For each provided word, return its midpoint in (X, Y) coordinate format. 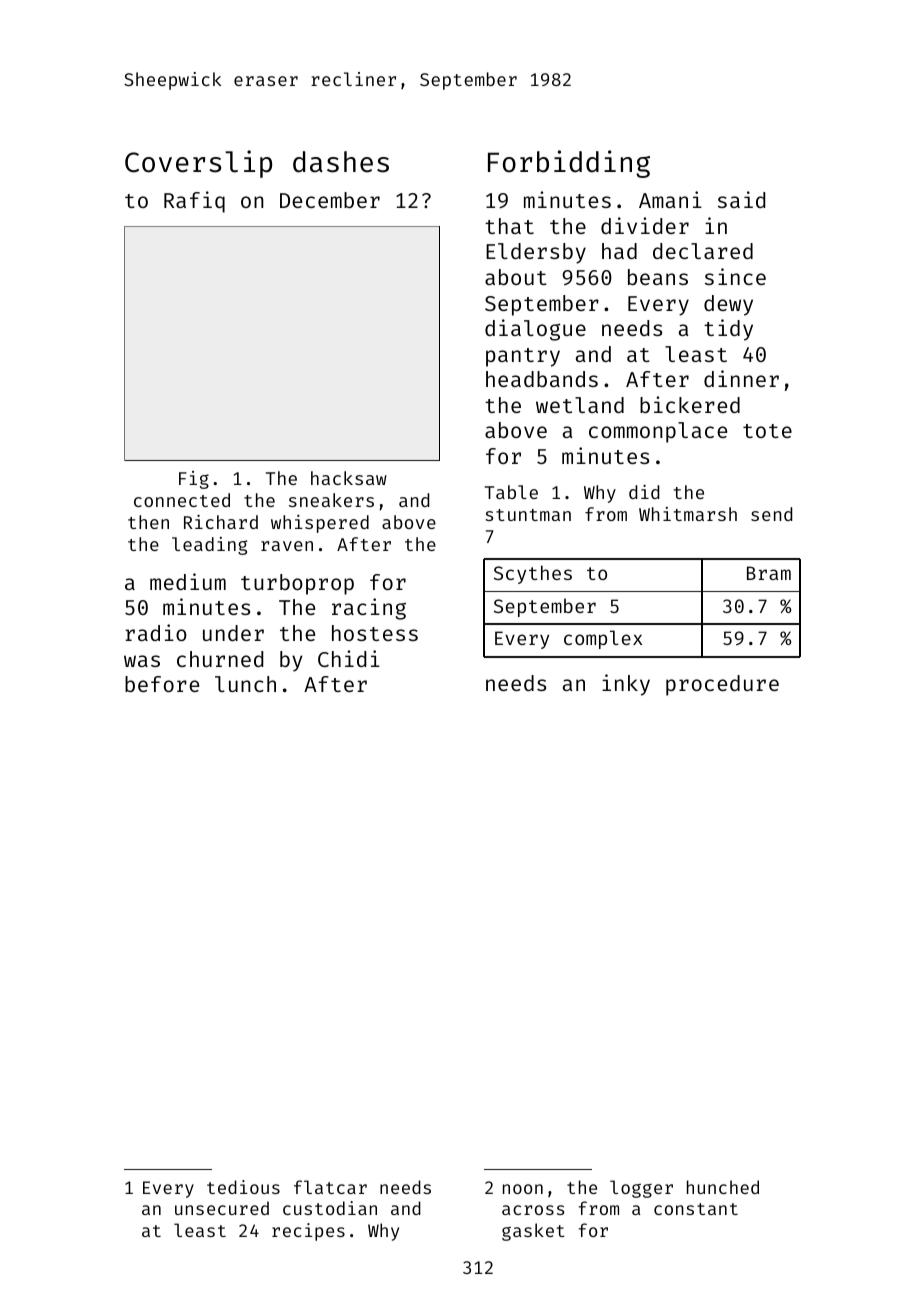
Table (511, 492)
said (741, 199)
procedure (722, 685)
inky (626, 685)
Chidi (349, 658)
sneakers (331, 500)
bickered (690, 404)
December (330, 200)
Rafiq (194, 202)
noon (523, 1189)
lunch (245, 684)
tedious (243, 1187)
